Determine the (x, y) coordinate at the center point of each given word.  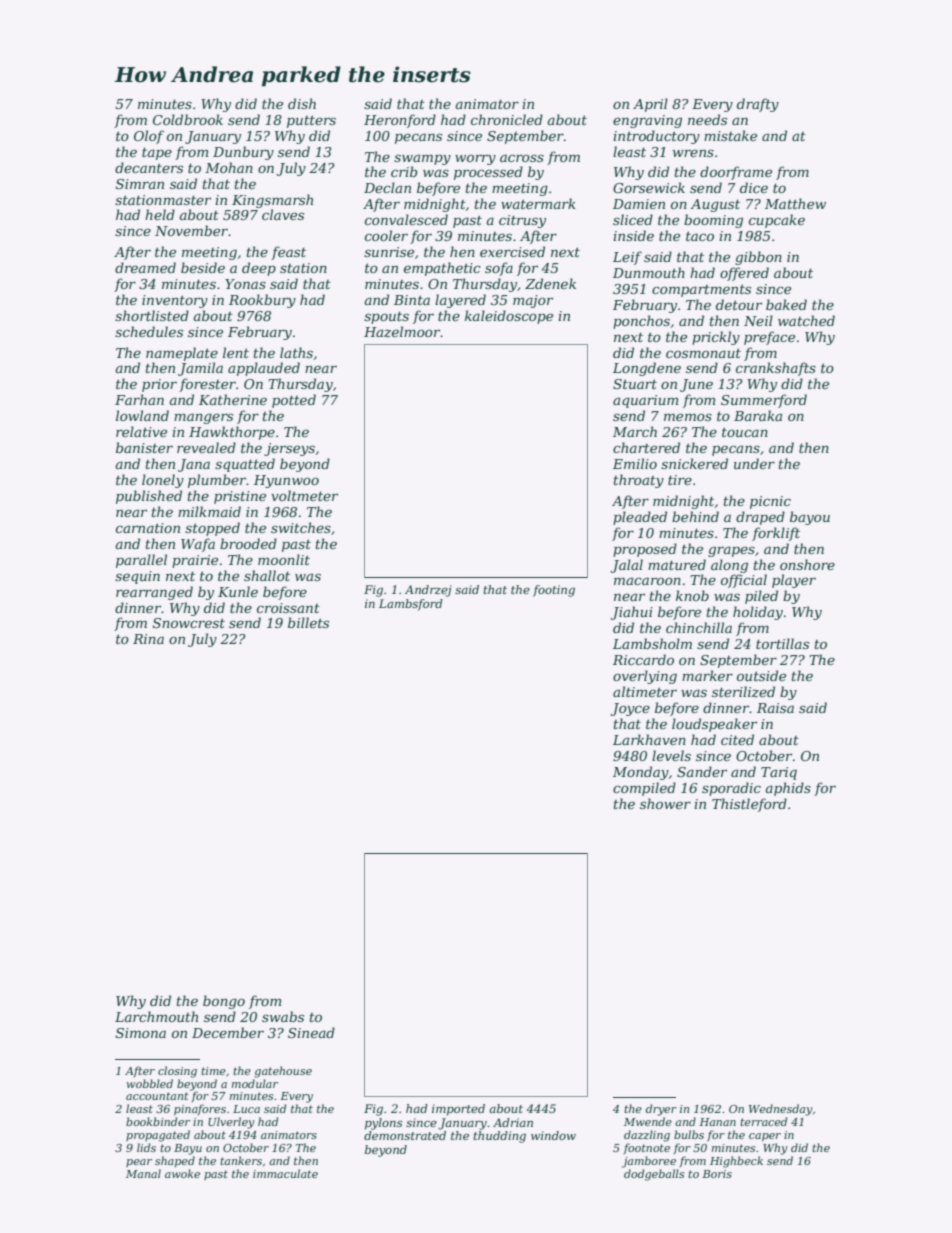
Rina (148, 639)
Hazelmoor (402, 332)
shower (665, 803)
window (553, 1135)
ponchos (641, 322)
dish (302, 103)
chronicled (507, 119)
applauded (264, 369)
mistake (730, 135)
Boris (717, 1174)
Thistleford (749, 805)
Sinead (311, 1032)
